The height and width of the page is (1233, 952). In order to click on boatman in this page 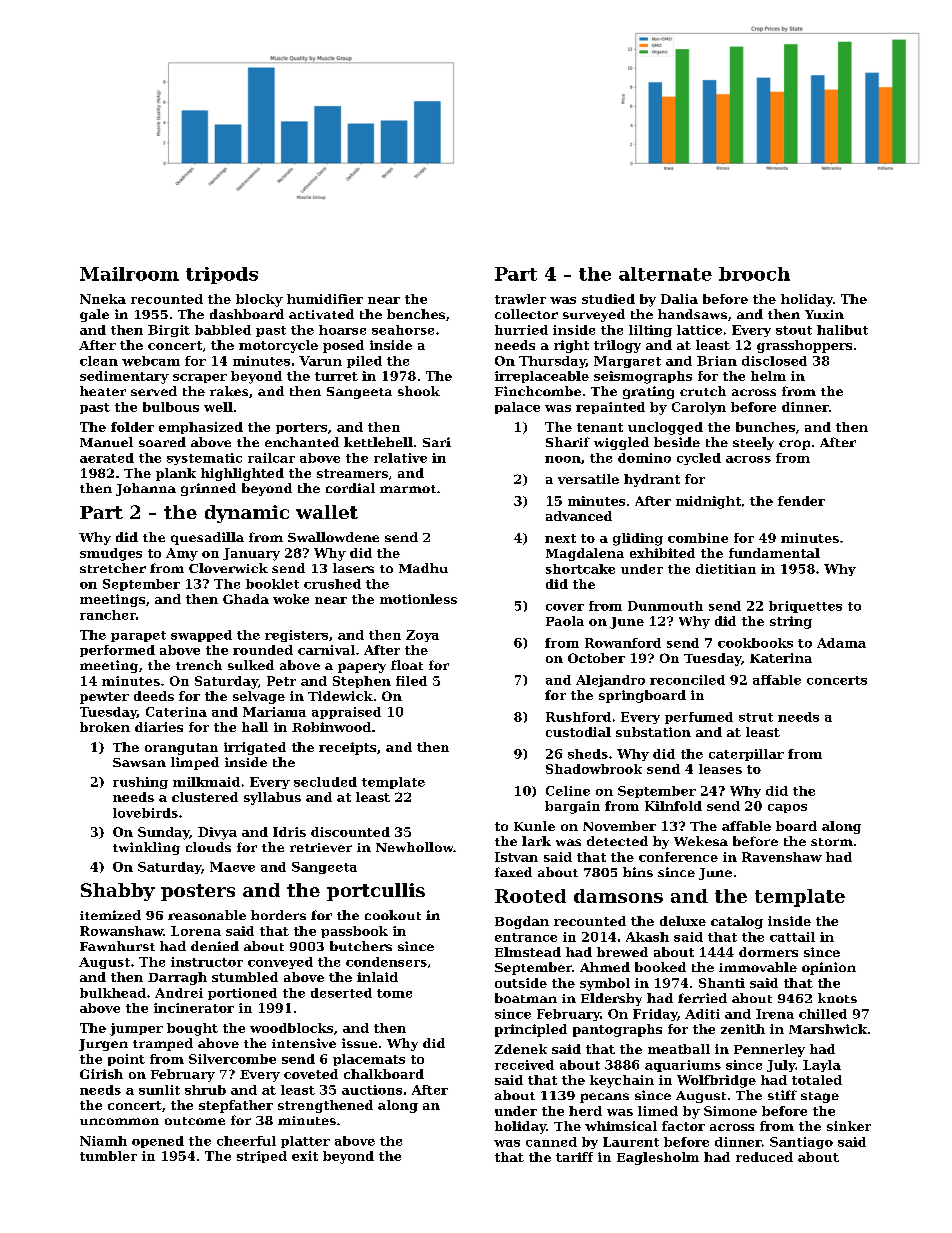, I will do `click(526, 998)`.
